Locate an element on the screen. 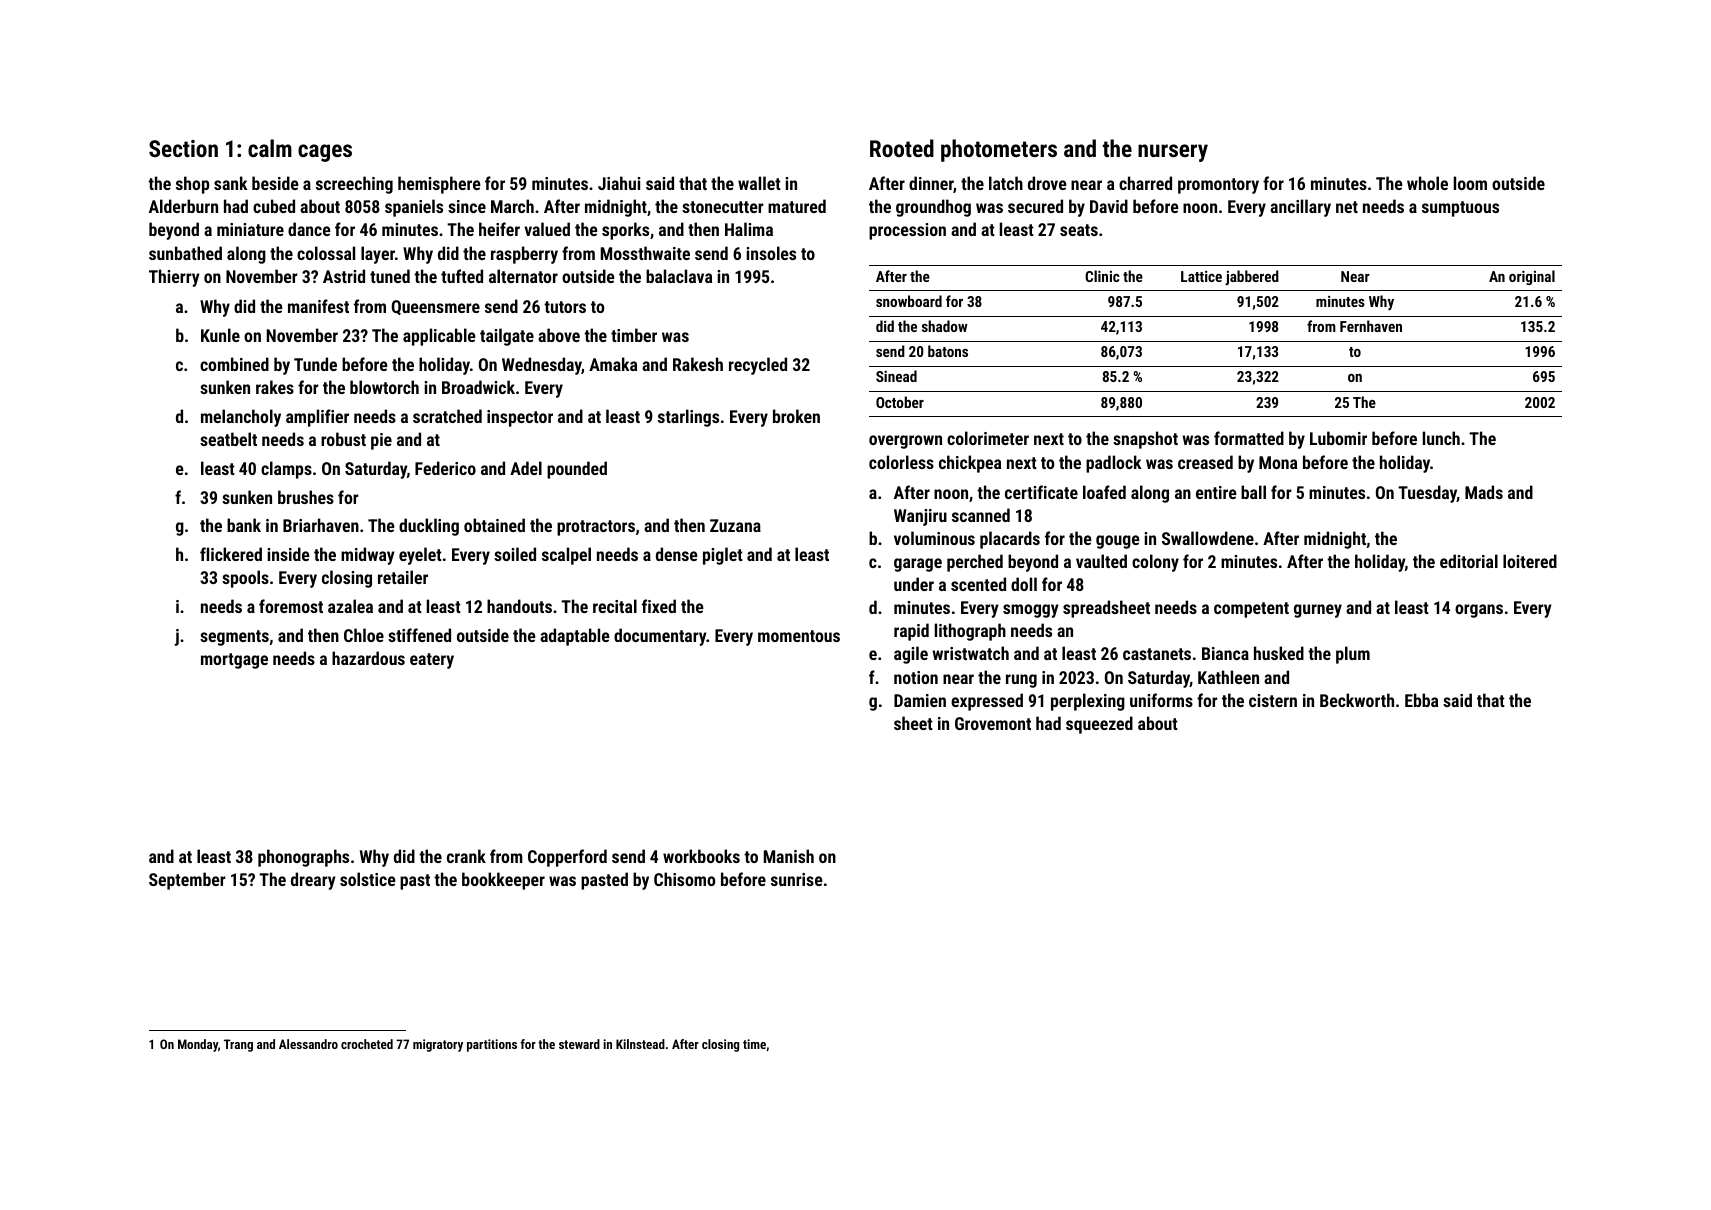 Image resolution: width=1711 pixels, height=1210 pixels. Monday is located at coordinates (198, 1045).
